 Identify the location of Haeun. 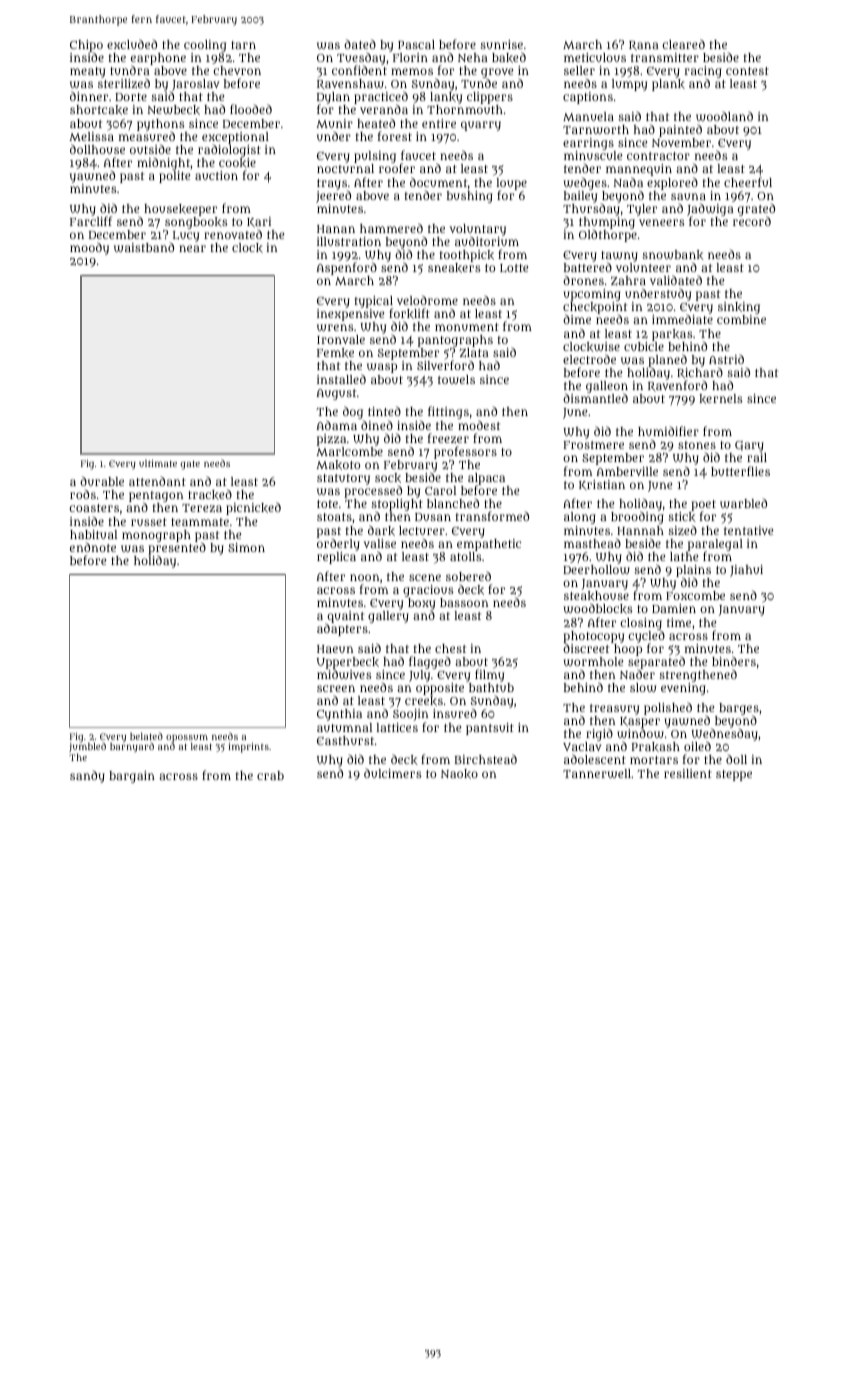
(335, 649).
